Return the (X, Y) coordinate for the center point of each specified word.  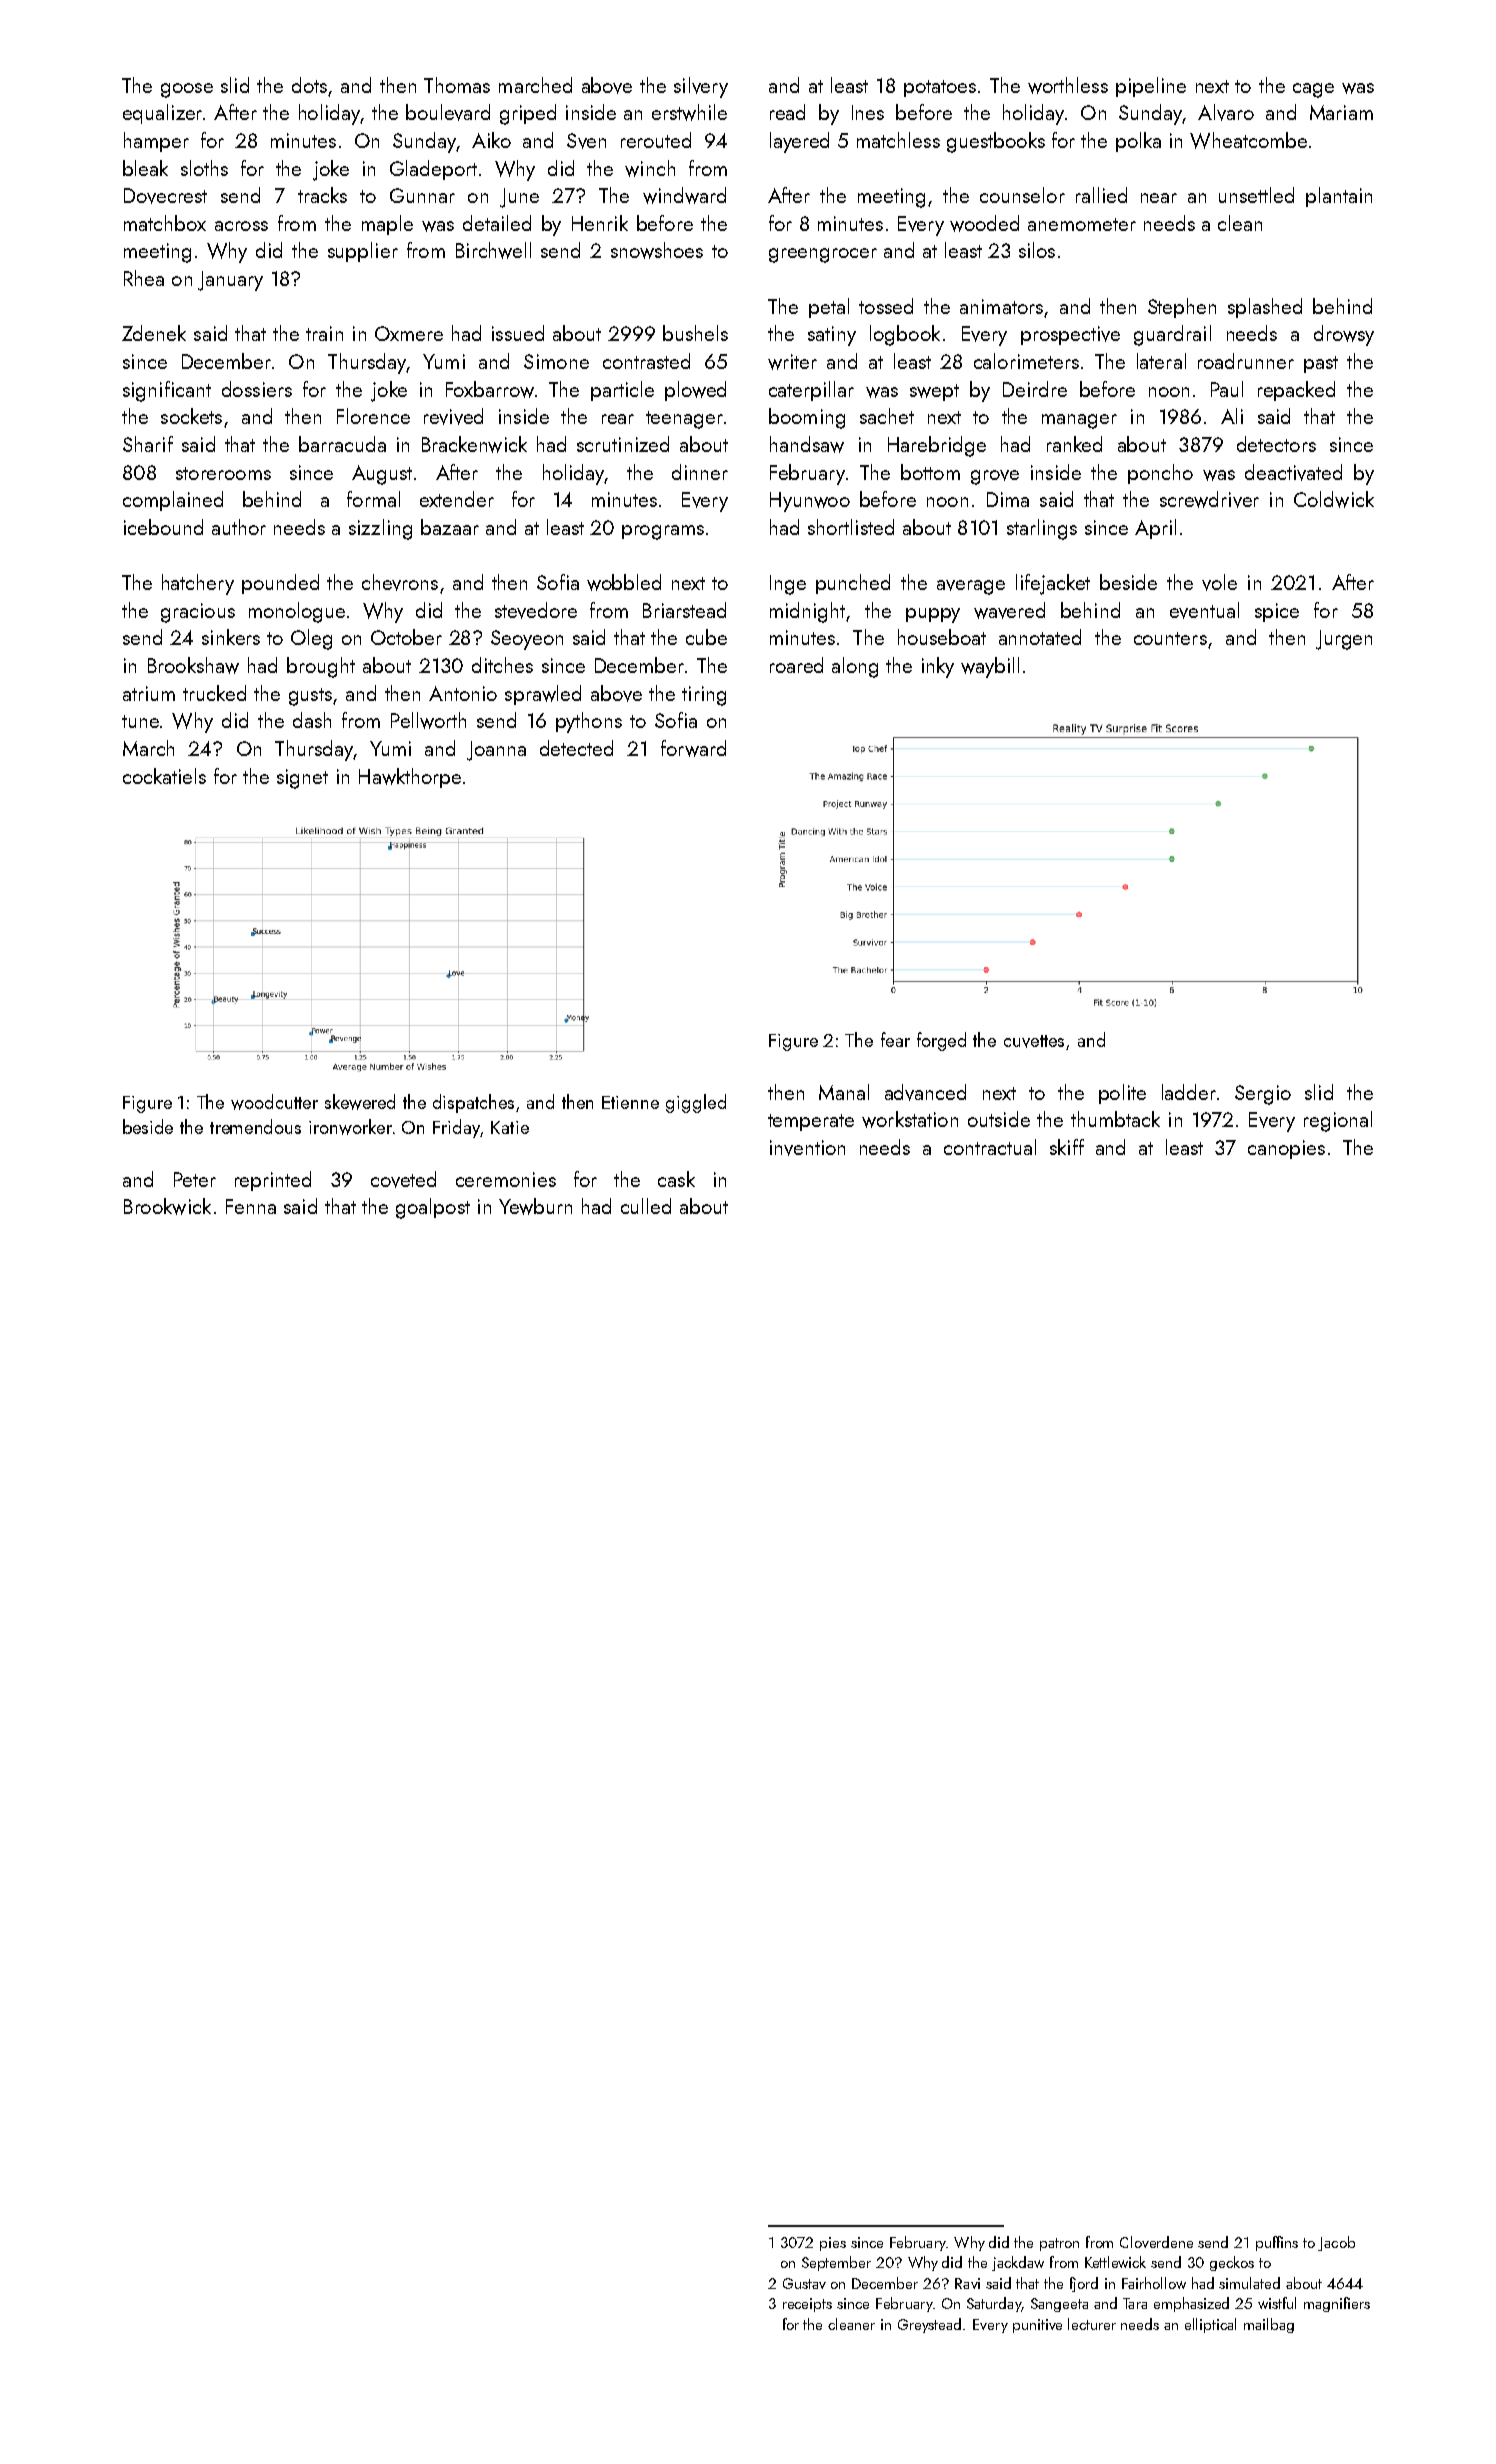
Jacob (1336, 2243)
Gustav (804, 2283)
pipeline (1151, 87)
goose (187, 90)
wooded (984, 223)
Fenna (251, 1206)
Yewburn (535, 1206)
